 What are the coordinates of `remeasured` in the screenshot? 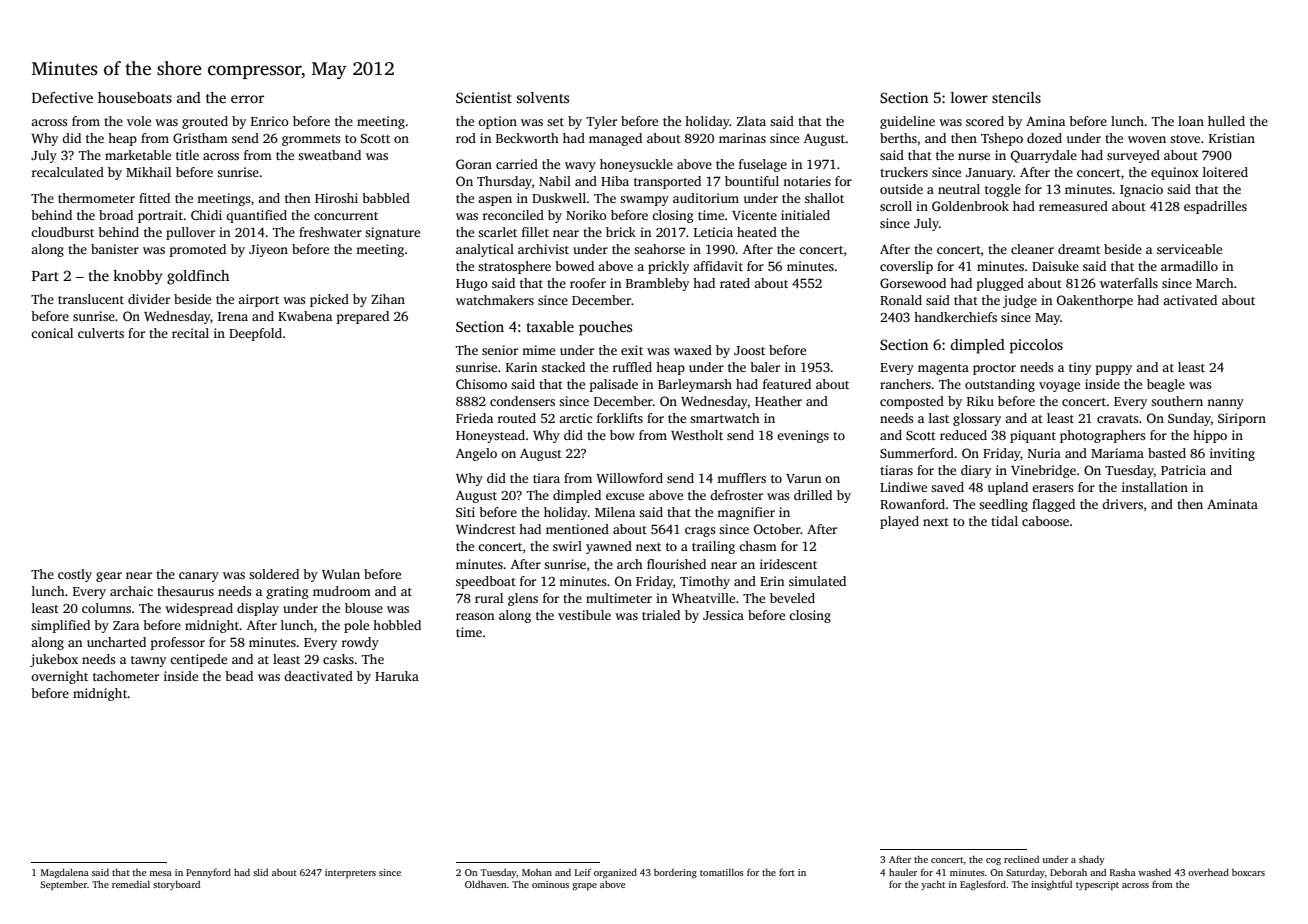 It's located at (1073, 206).
